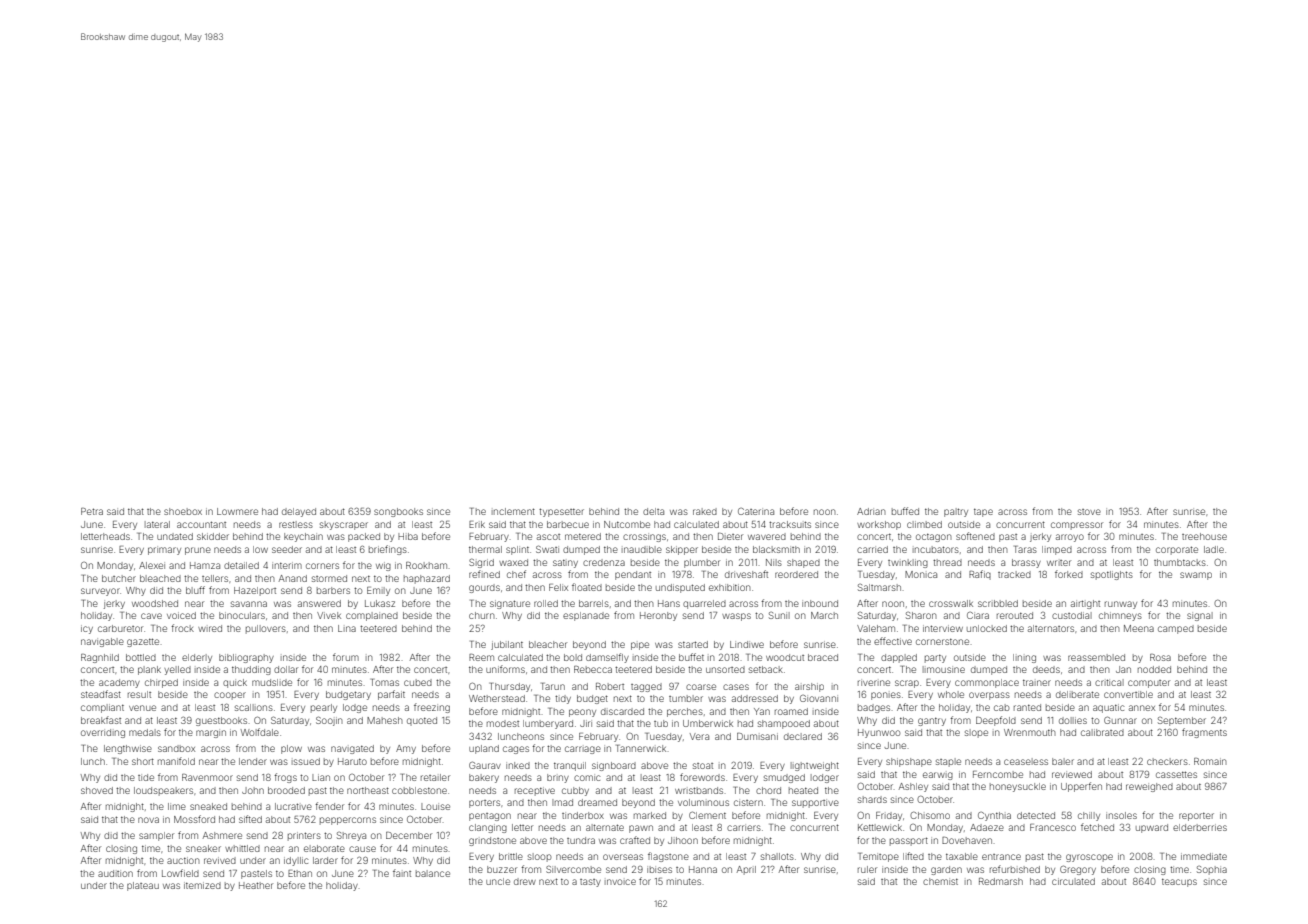 The width and height of the document is (1308, 924). What do you see at coordinates (1025, 549) in the document?
I see `Taras` at bounding box center [1025, 549].
